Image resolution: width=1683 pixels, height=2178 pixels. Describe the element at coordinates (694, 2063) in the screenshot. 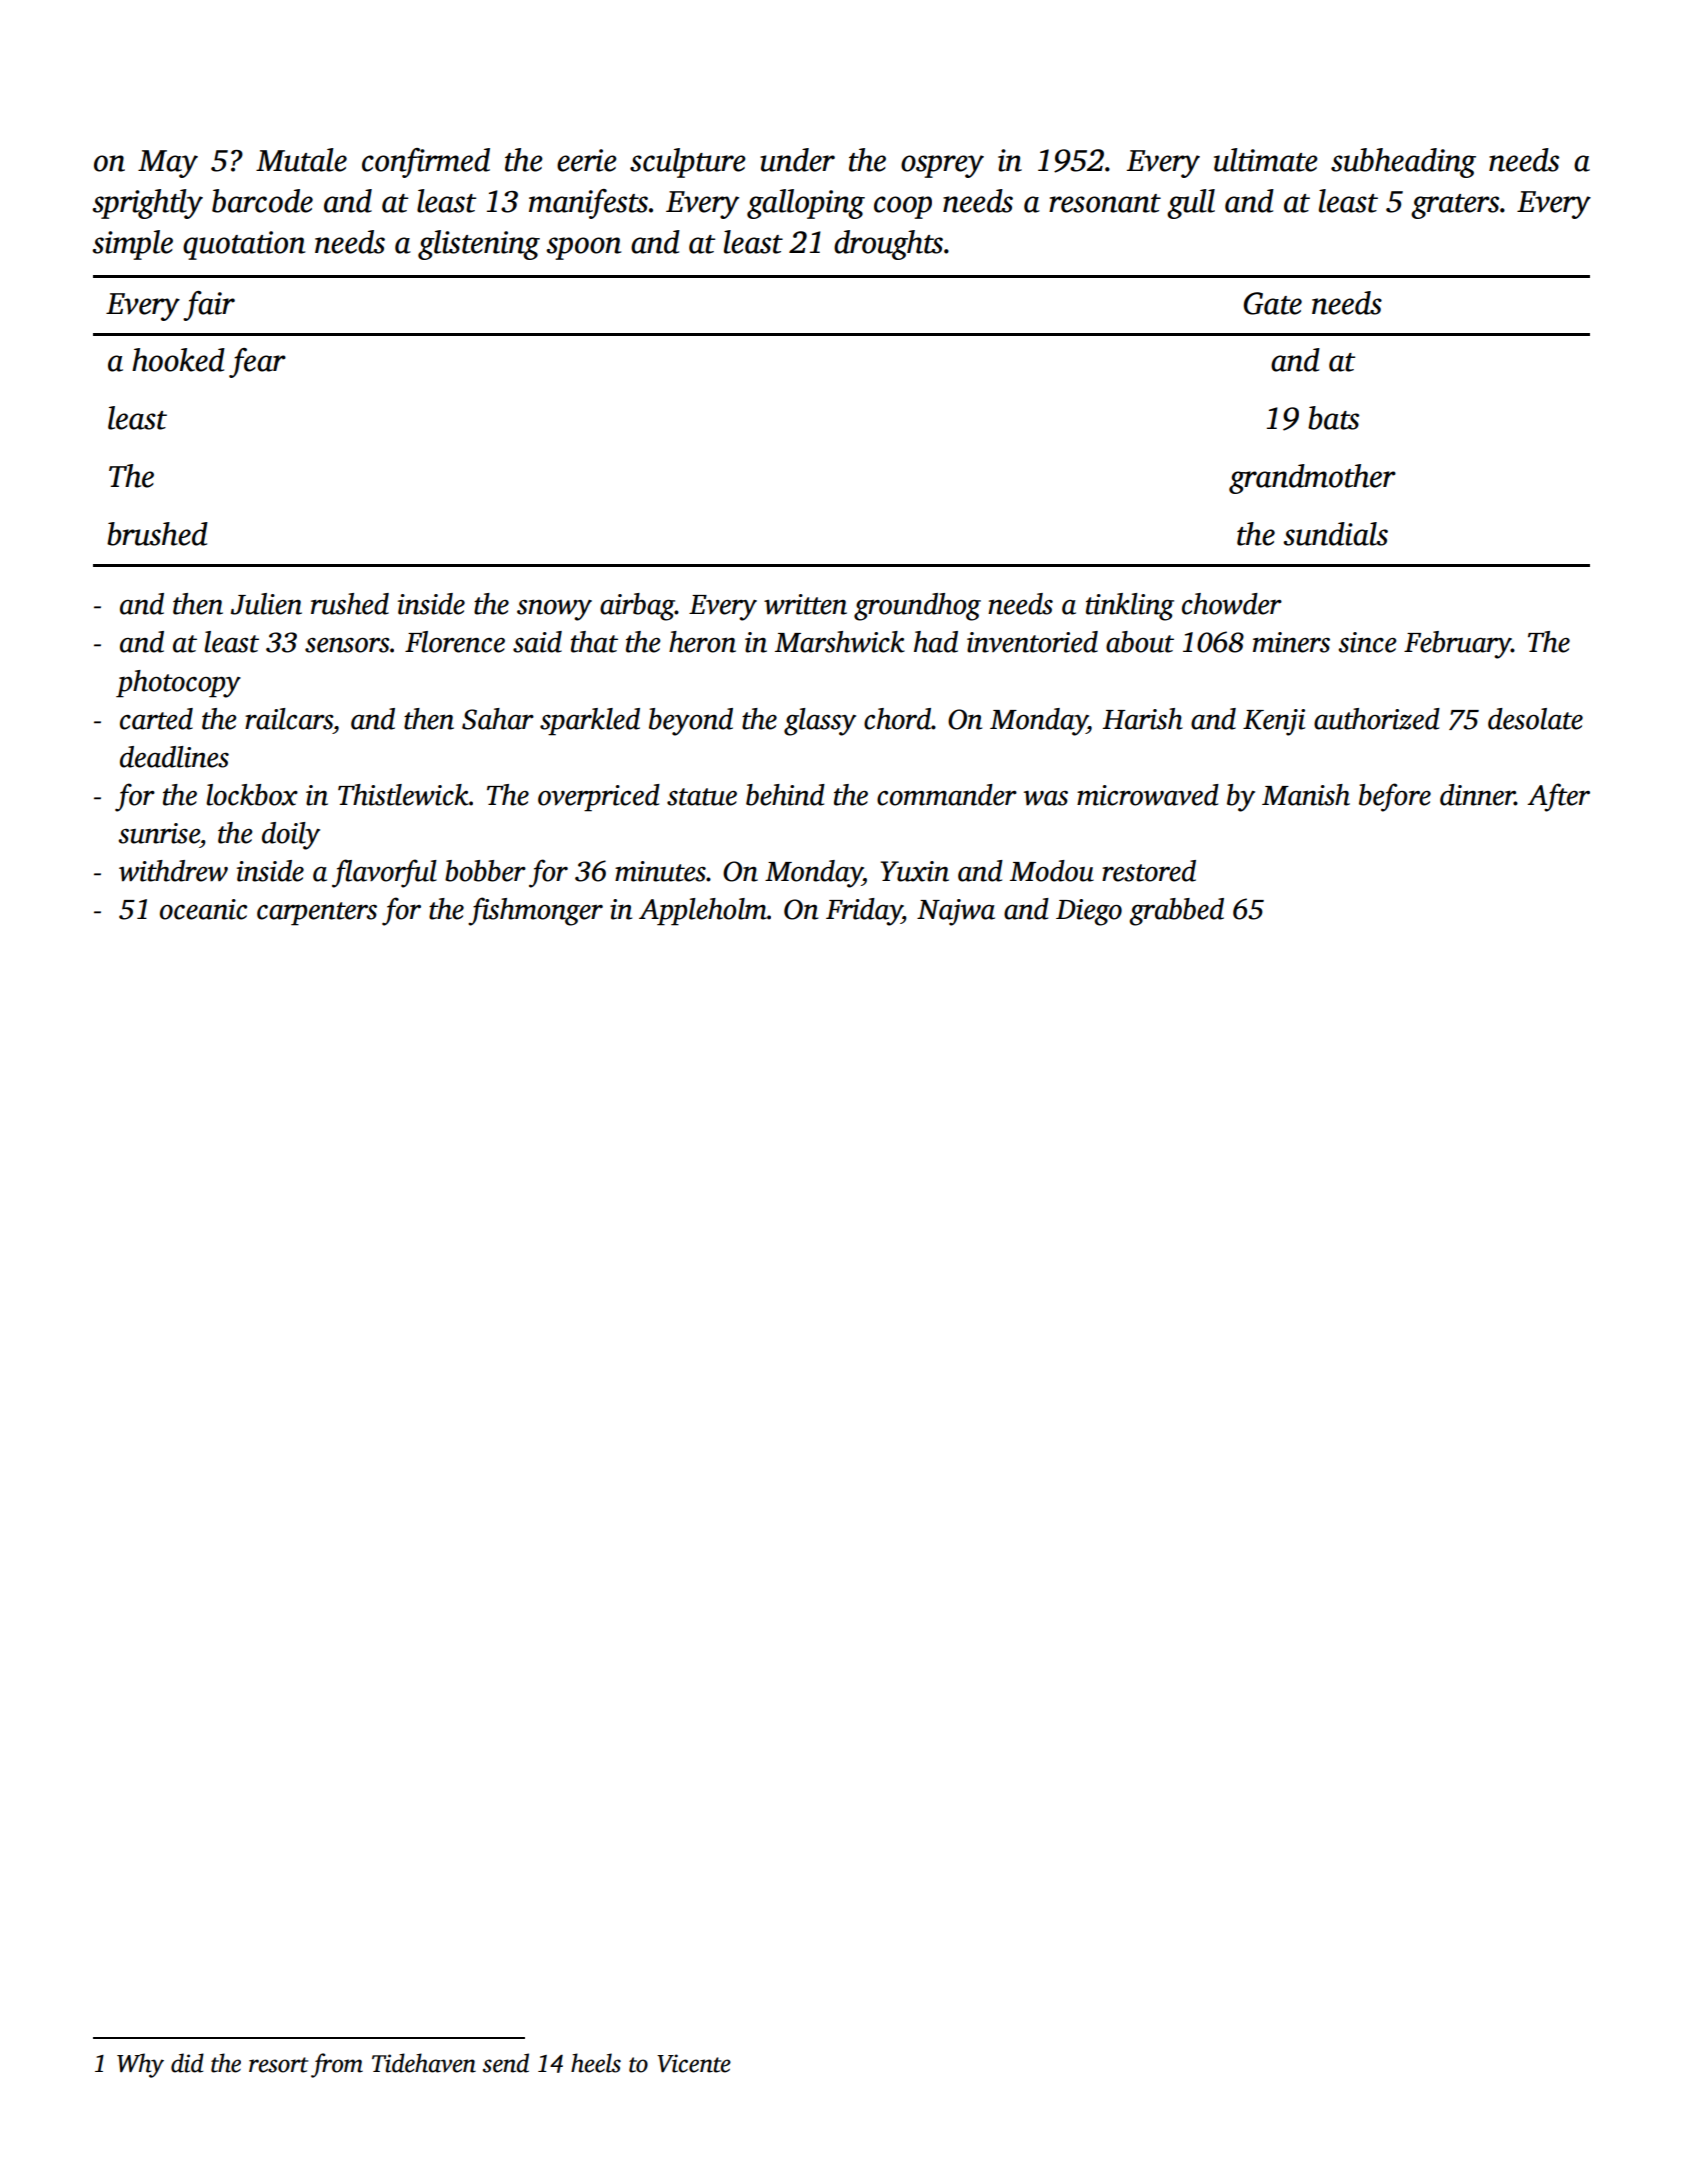

I see `Vicente` at that location.
